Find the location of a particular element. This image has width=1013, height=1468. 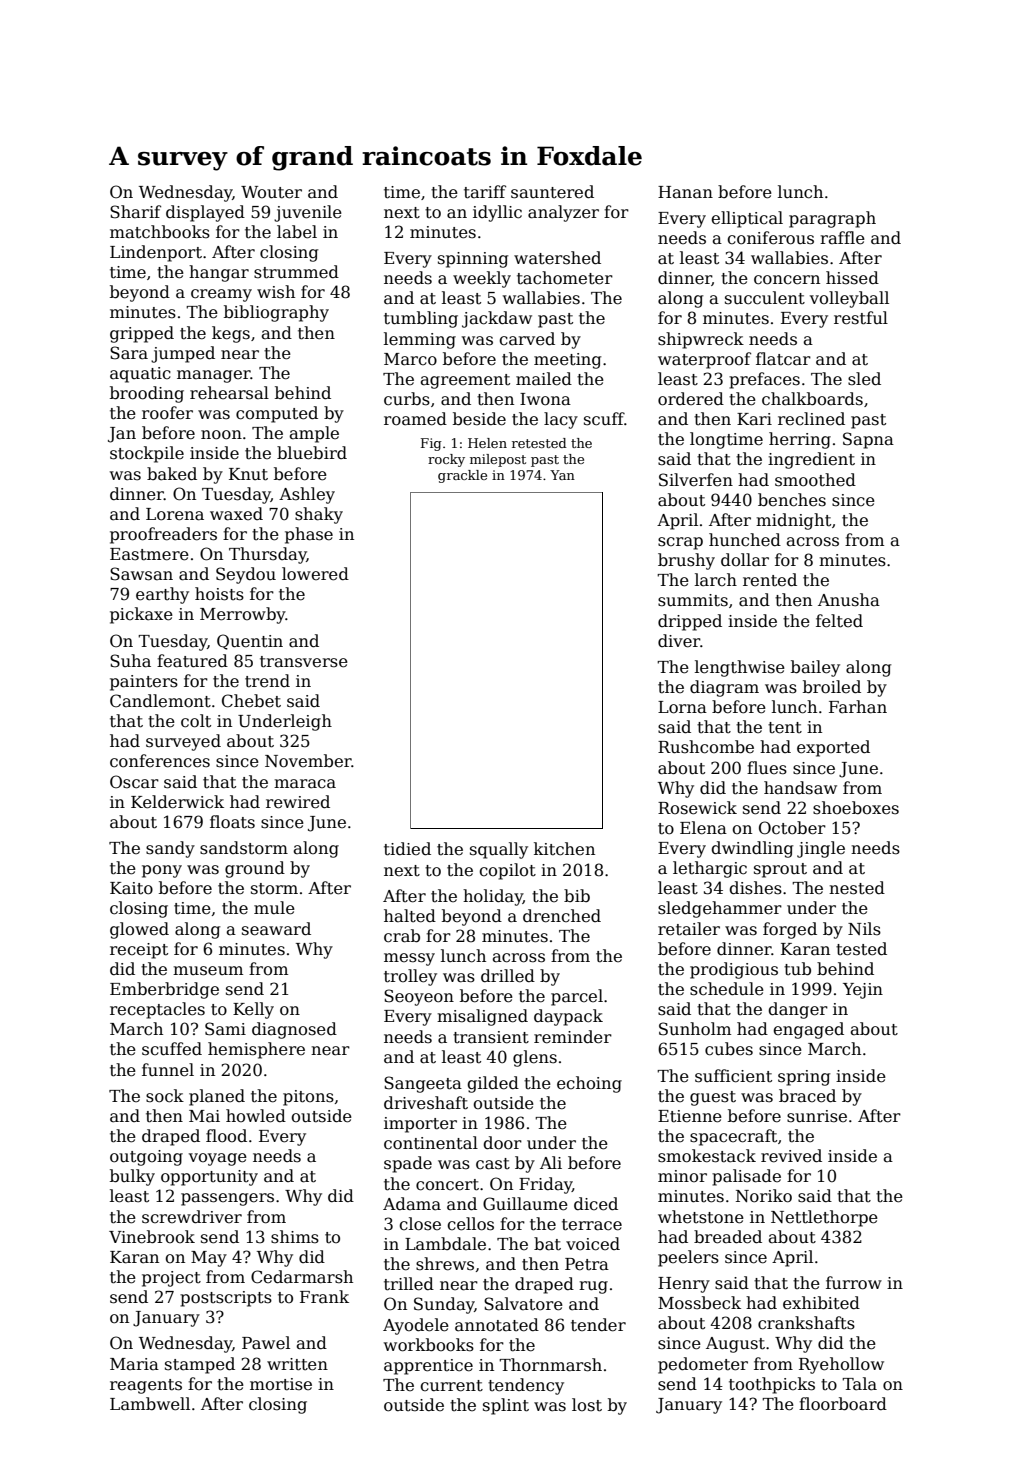

retailer is located at coordinates (689, 929).
